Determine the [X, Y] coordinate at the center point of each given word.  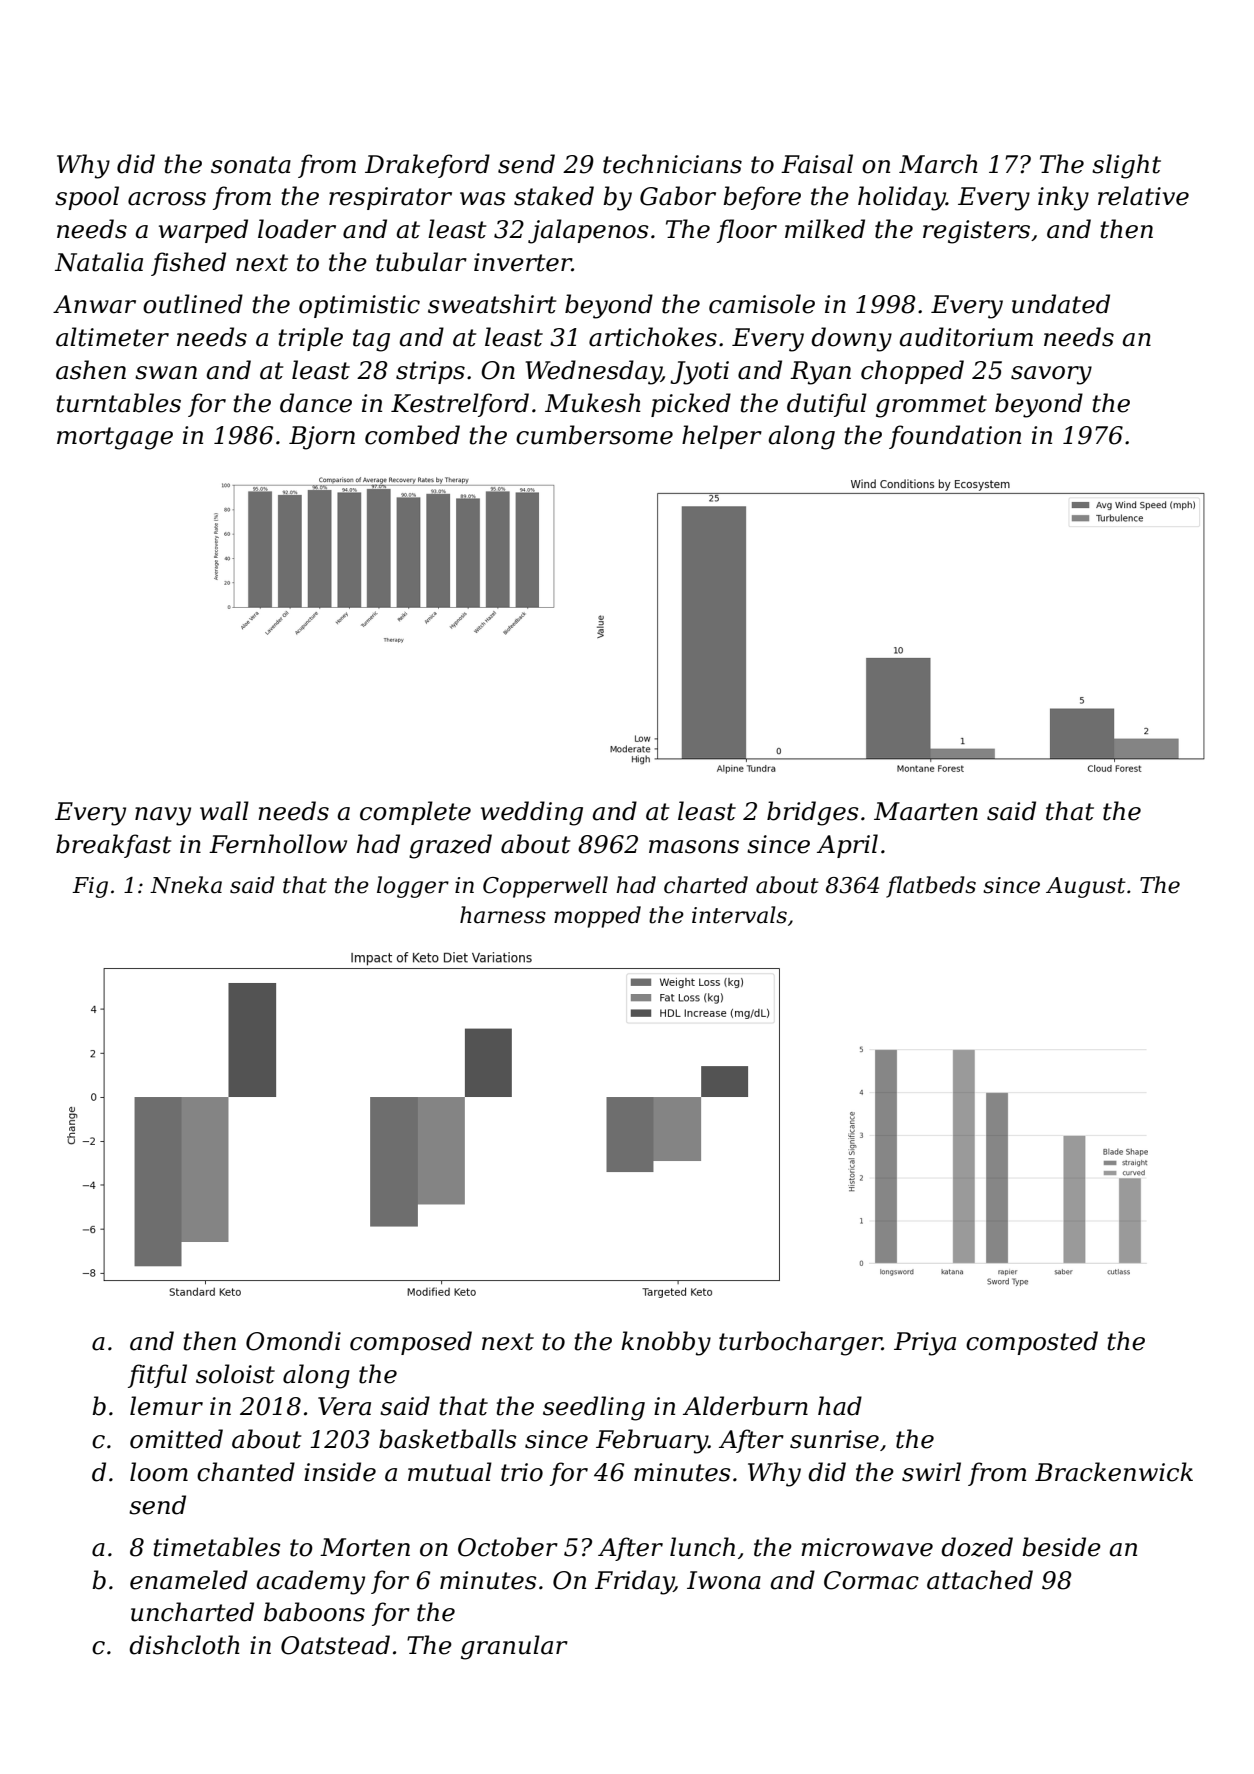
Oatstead [335, 1645]
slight [1126, 166]
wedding [532, 813]
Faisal [817, 164]
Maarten [926, 811]
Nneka [186, 885]
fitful [157, 1376]
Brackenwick [1114, 1472]
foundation [955, 437]
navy [163, 816]
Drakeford [427, 166]
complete [415, 813]
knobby [666, 1343]
